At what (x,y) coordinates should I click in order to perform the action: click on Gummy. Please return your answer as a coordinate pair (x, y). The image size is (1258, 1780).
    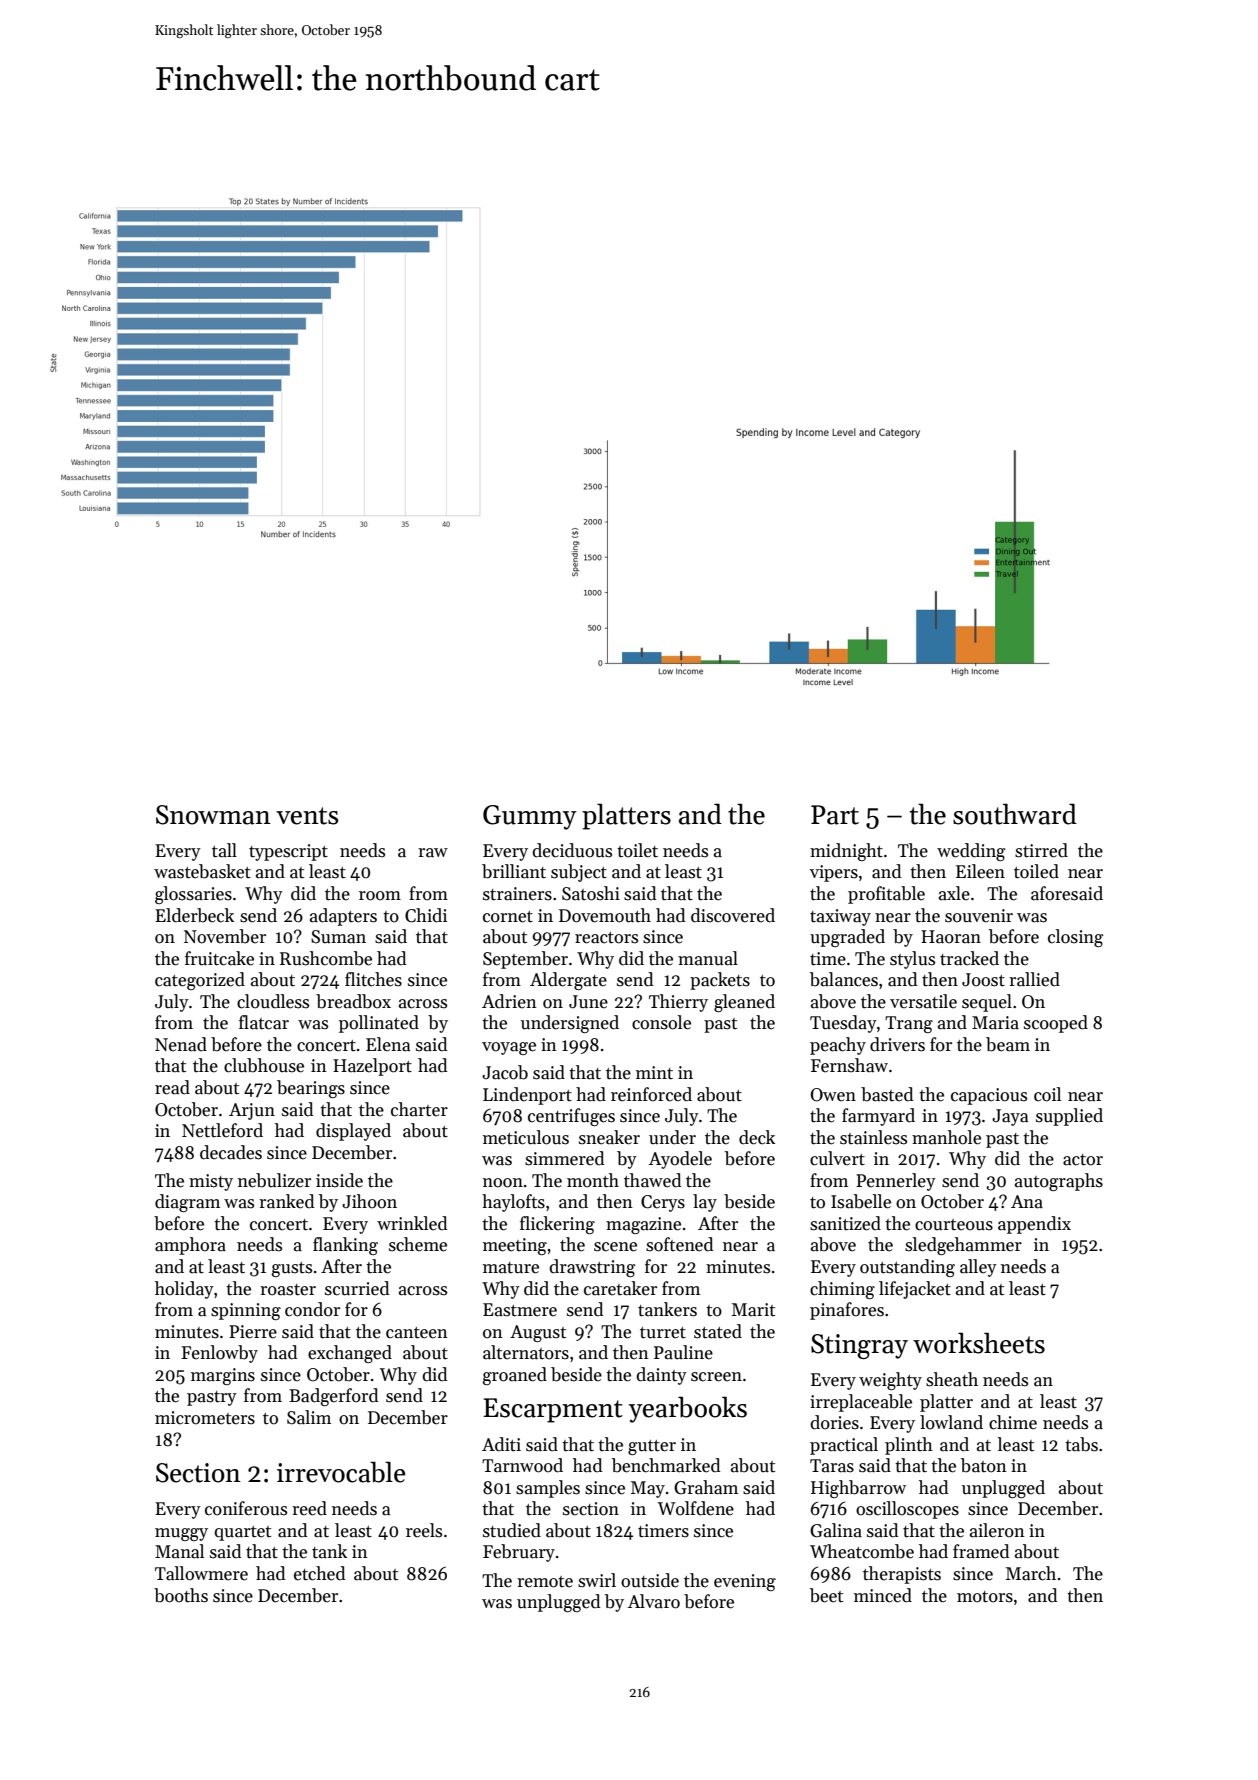
    Looking at the image, I should click on (530, 817).
